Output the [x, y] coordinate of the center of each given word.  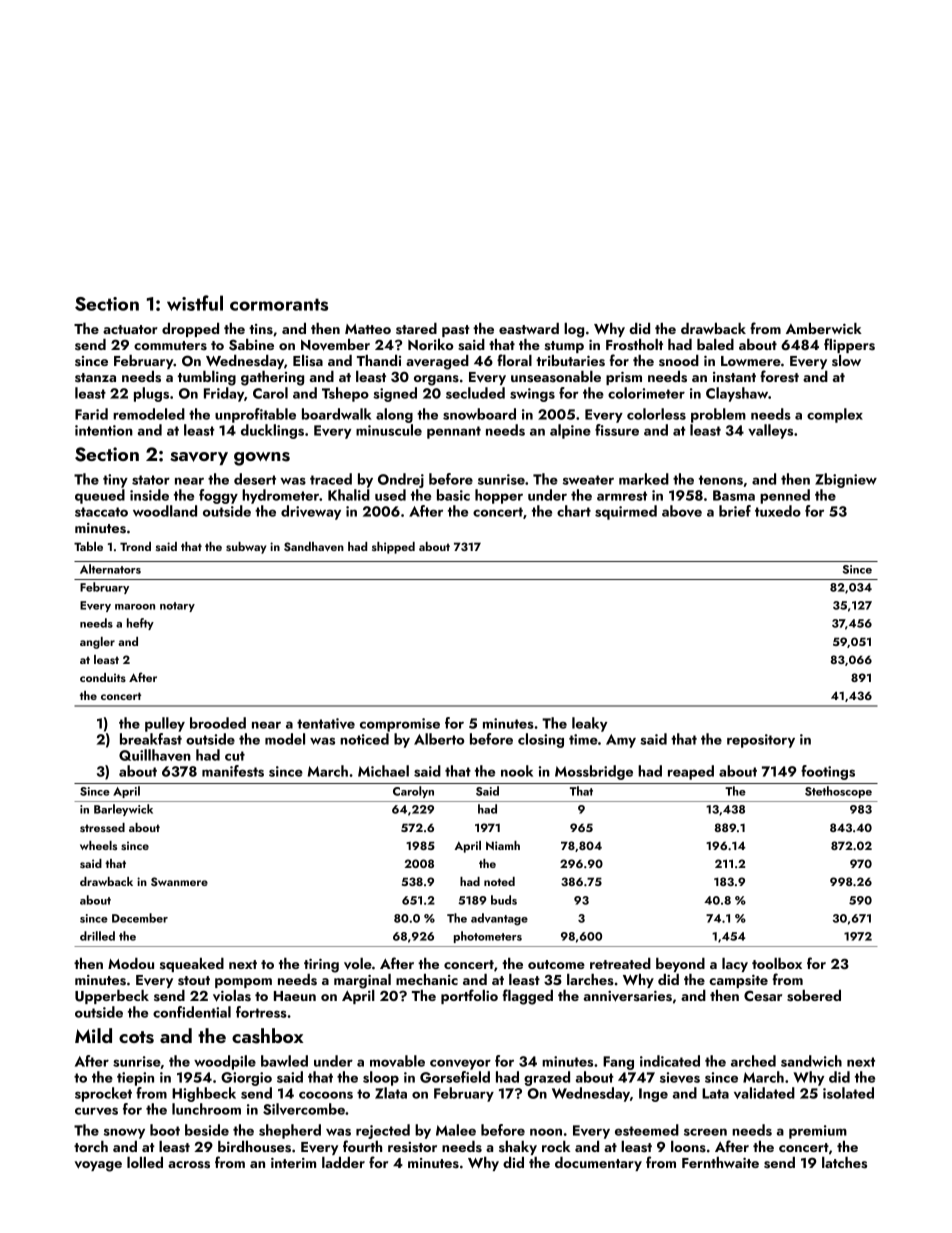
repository [761, 741]
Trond [135, 546]
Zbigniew [846, 480]
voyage [98, 1166]
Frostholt [634, 345]
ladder [343, 1162]
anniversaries [628, 996]
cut [235, 756]
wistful [195, 303]
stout [194, 981]
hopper [499, 496]
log [574, 330]
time [583, 739]
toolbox [777, 963]
